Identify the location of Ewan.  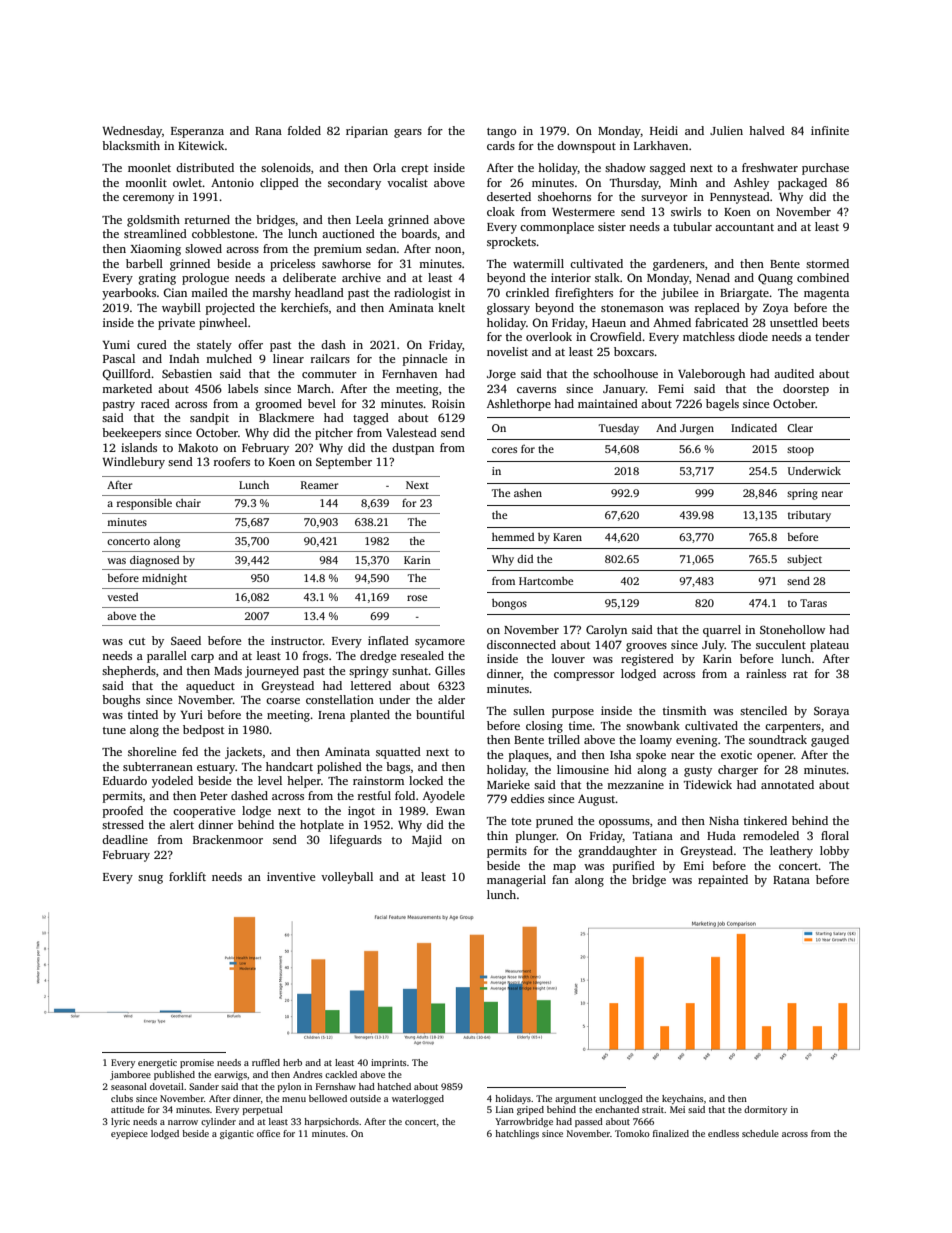
(450, 811).
